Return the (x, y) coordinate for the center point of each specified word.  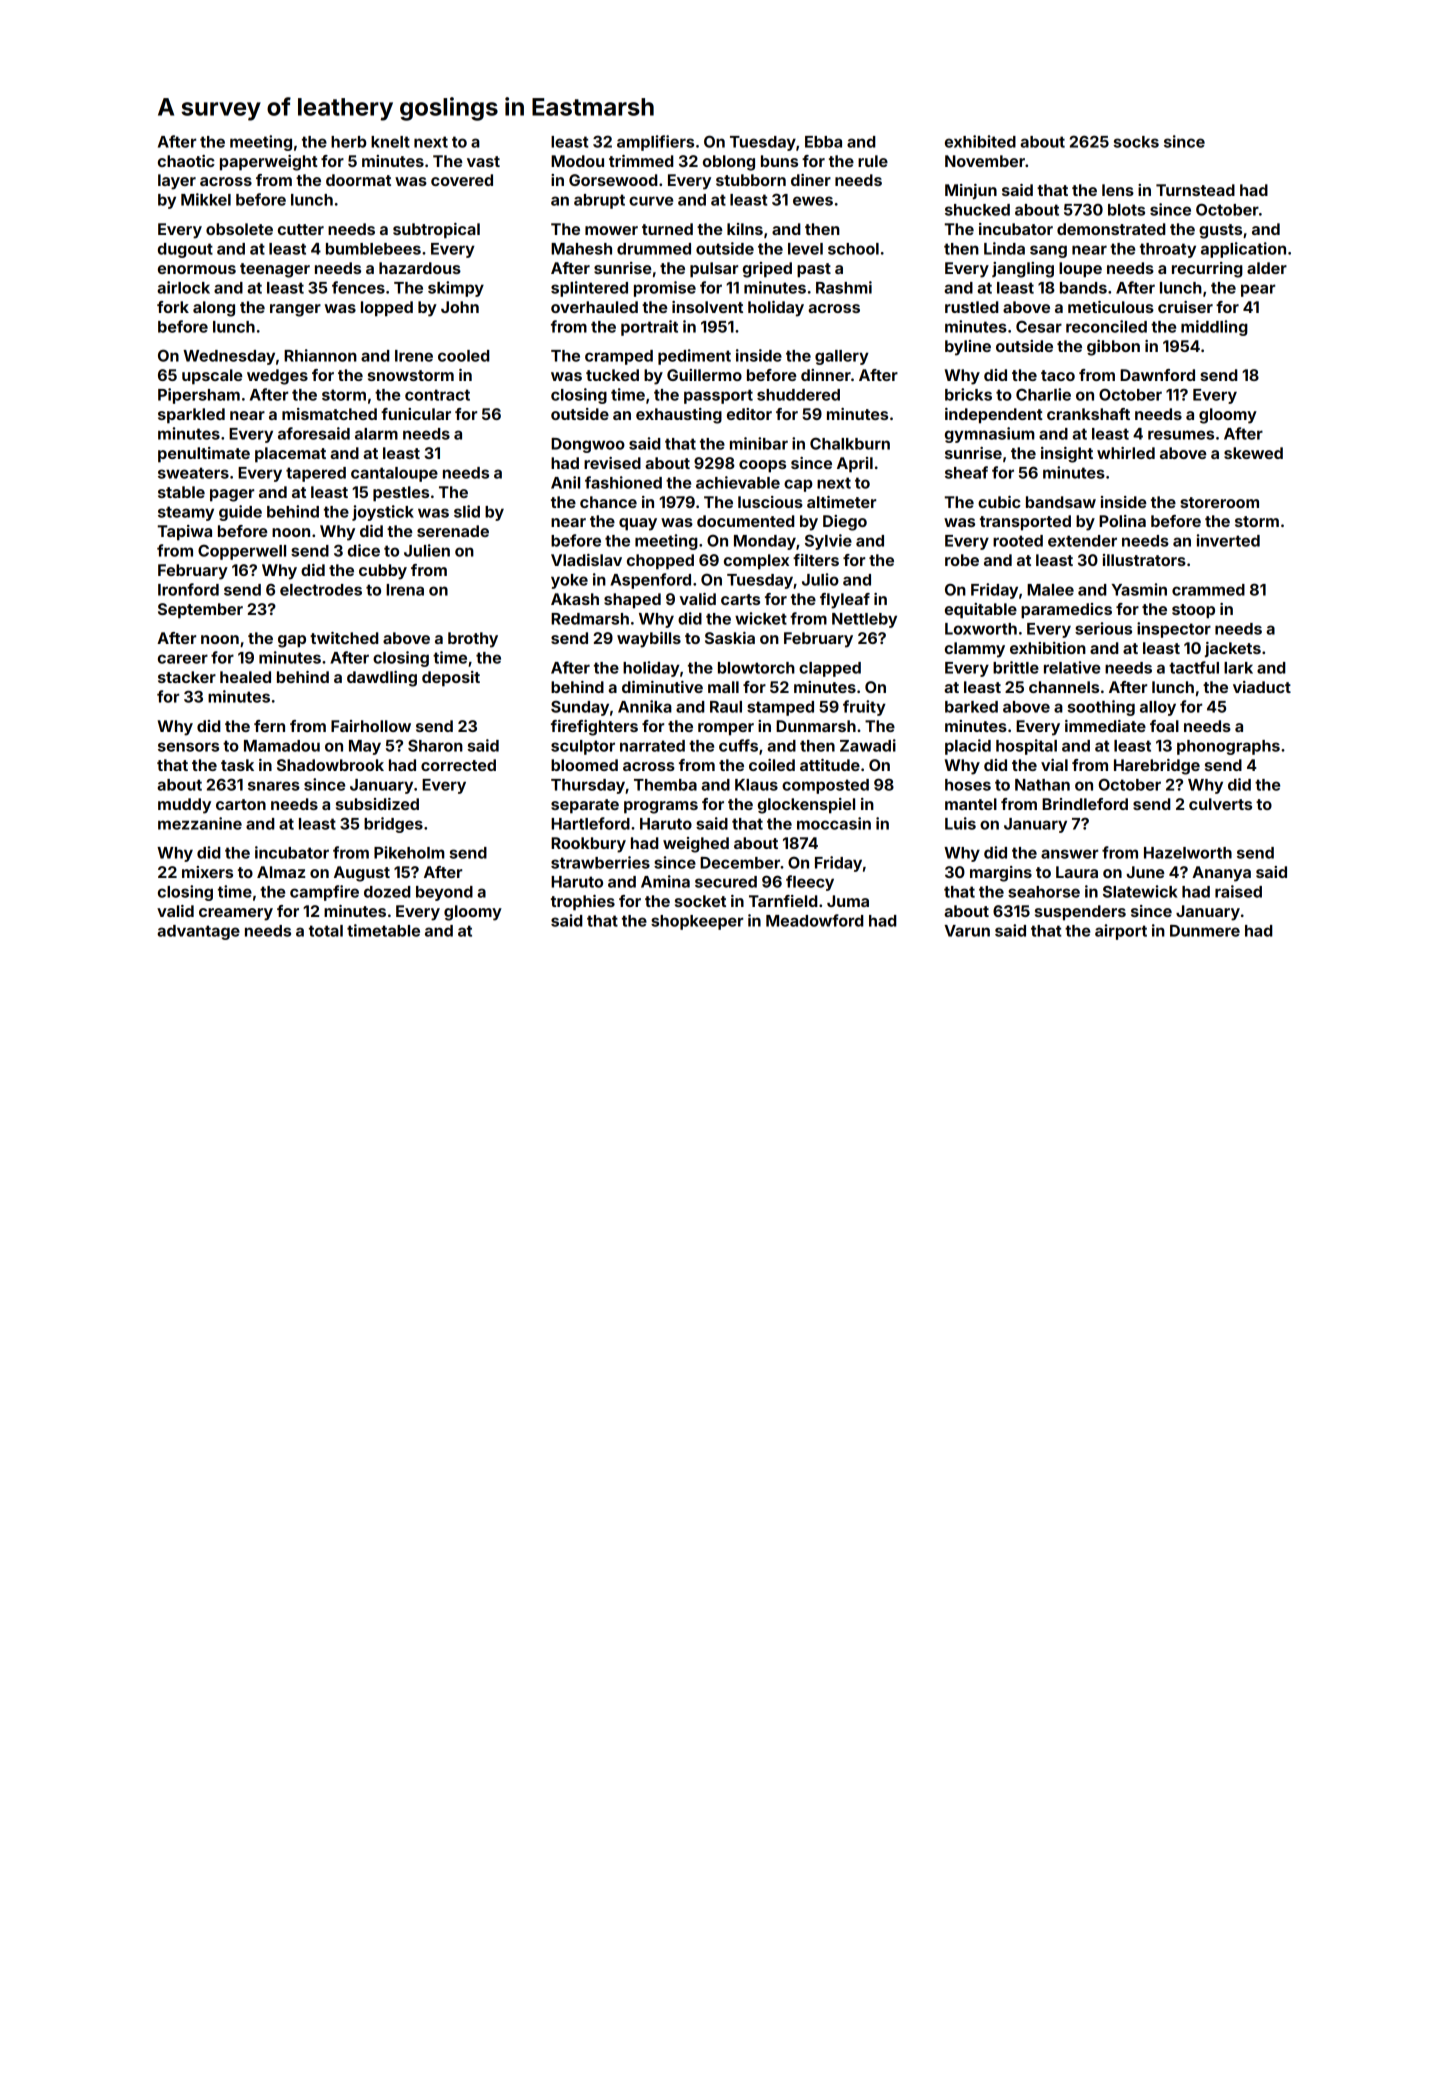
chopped (660, 562)
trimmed (641, 161)
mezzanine (200, 823)
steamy (186, 513)
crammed (1208, 590)
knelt (390, 142)
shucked (977, 210)
